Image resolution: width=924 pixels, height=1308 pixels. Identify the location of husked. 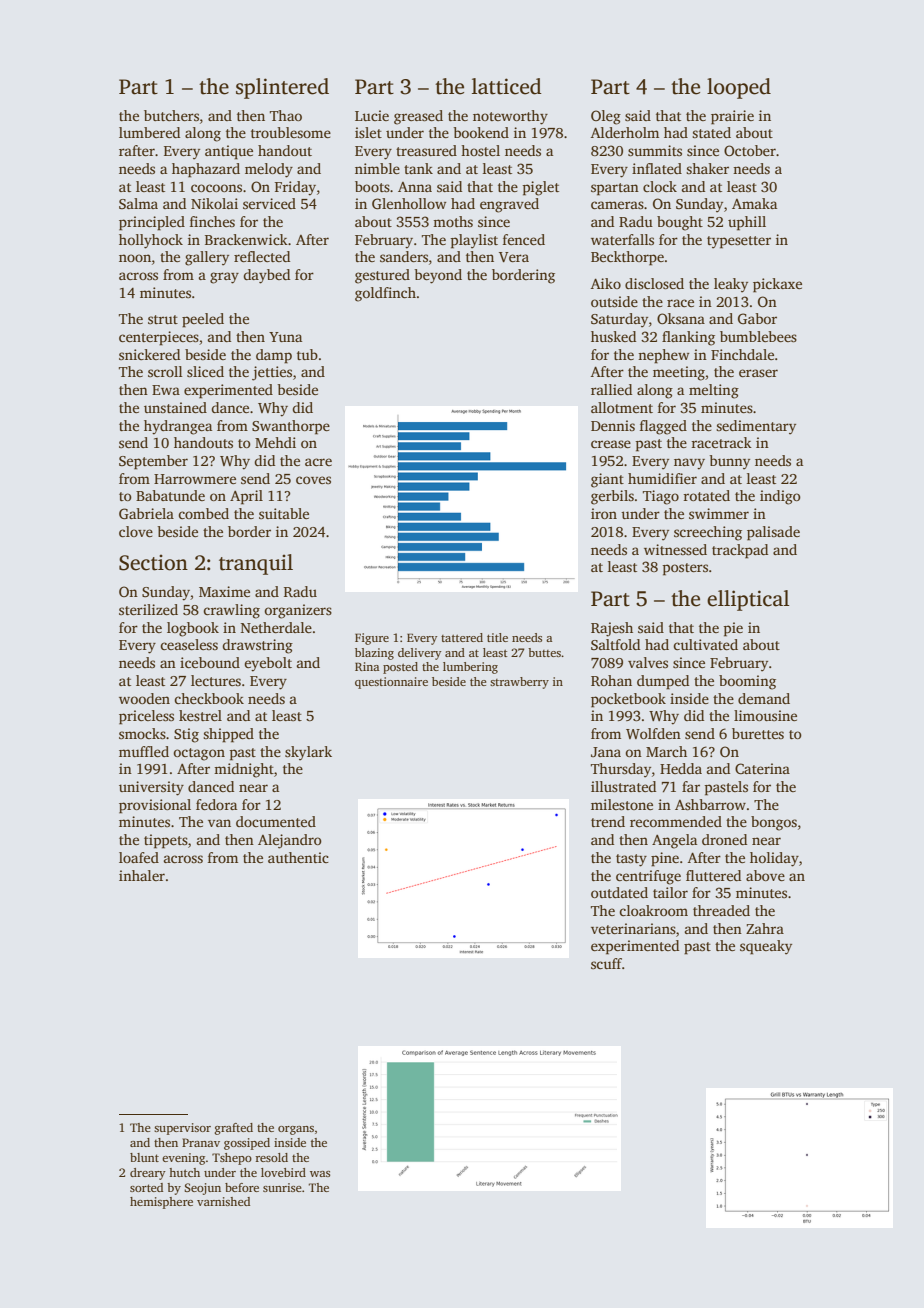
(613, 336).
